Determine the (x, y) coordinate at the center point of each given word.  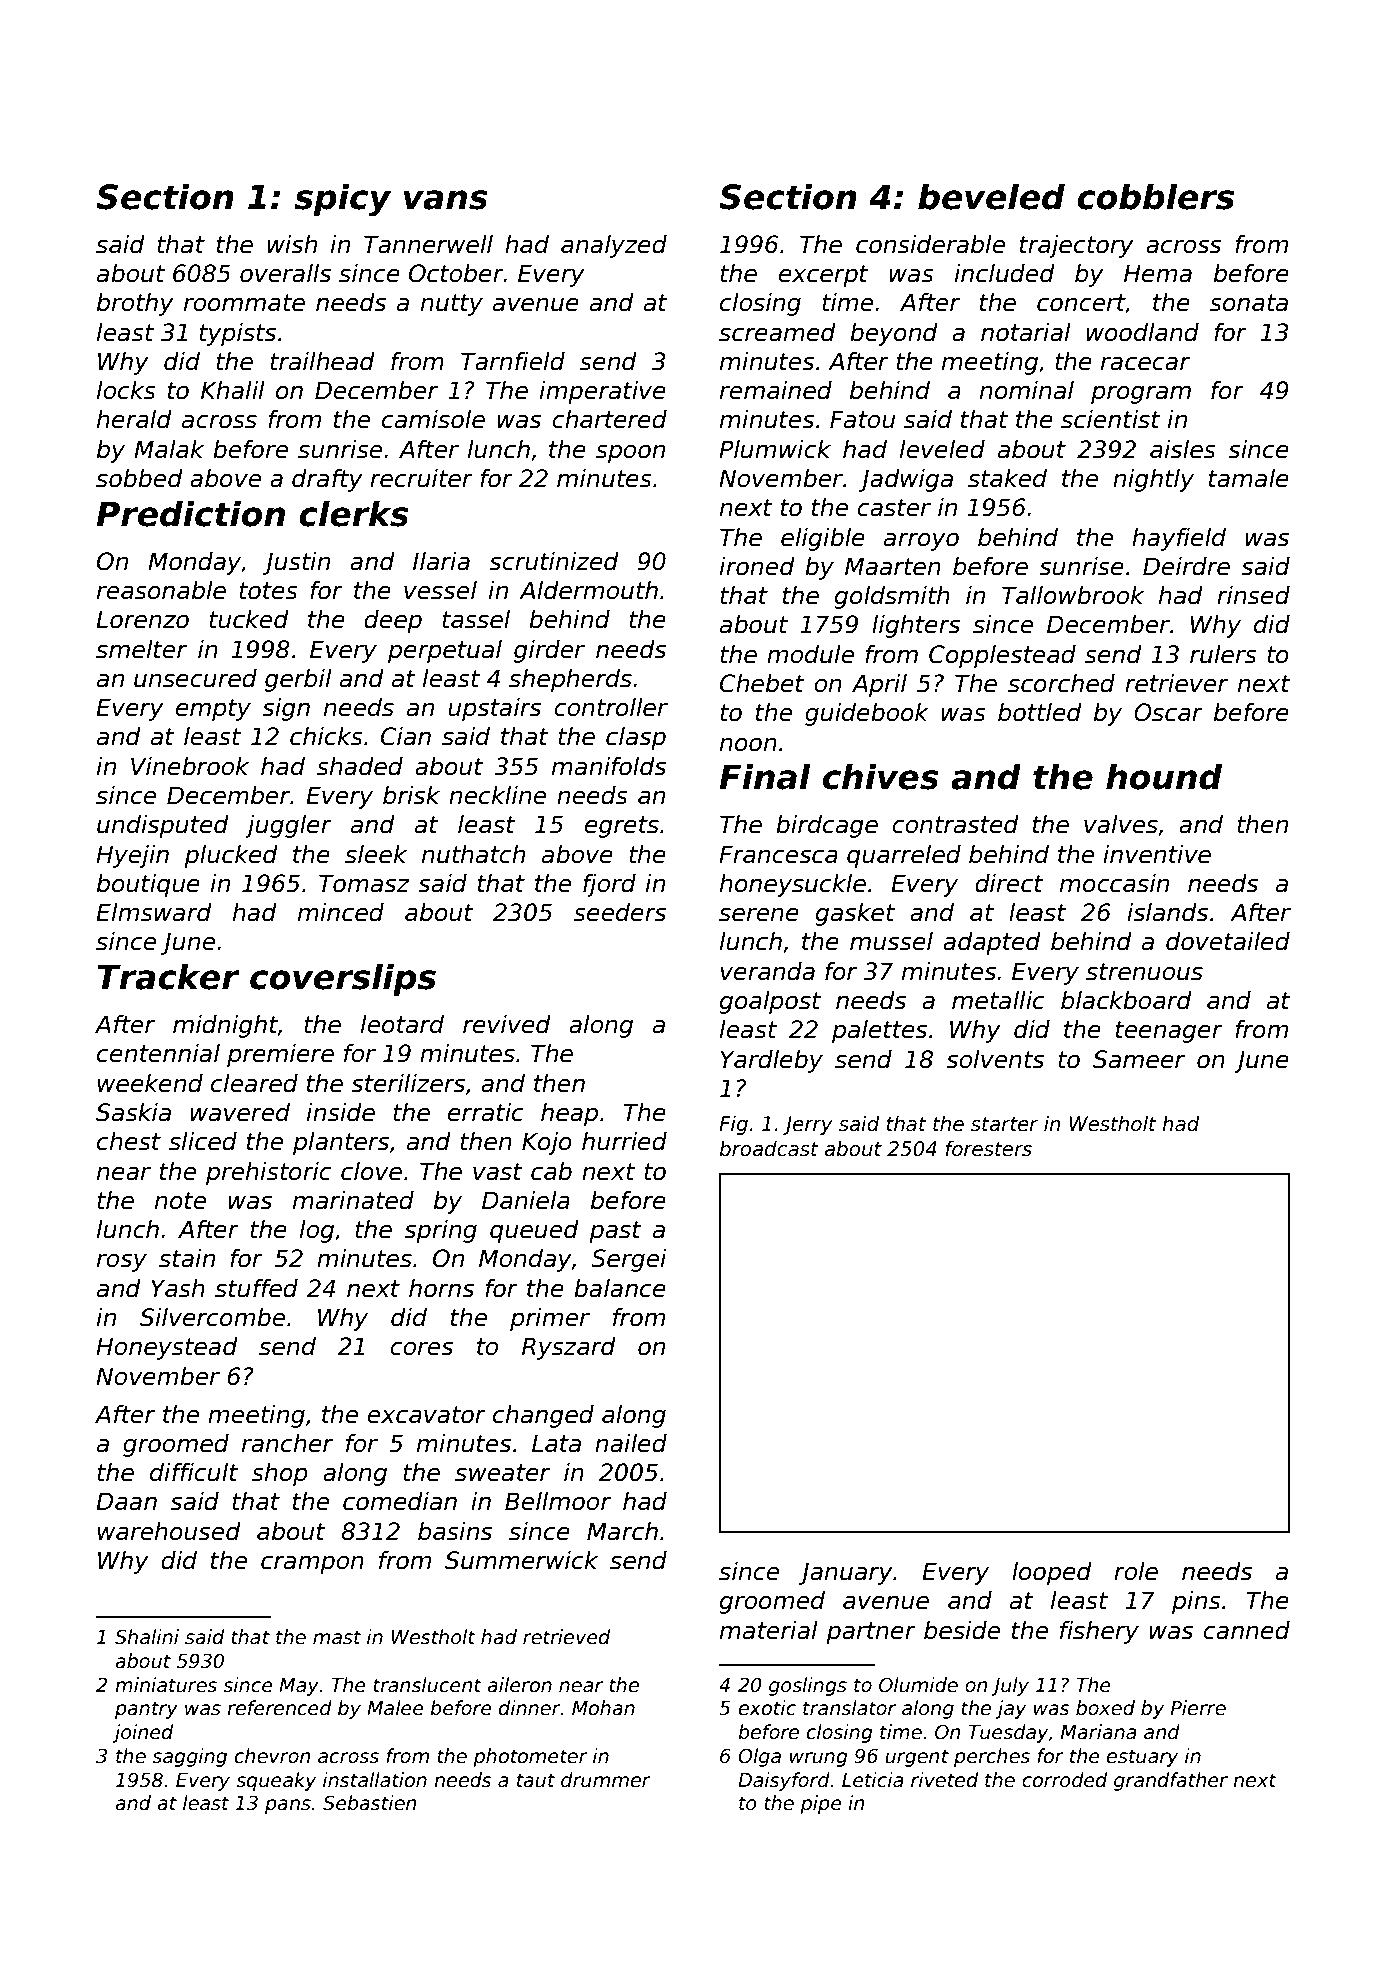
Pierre (1198, 1708)
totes (268, 591)
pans (288, 1806)
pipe (821, 1804)
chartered (609, 419)
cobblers (1155, 196)
